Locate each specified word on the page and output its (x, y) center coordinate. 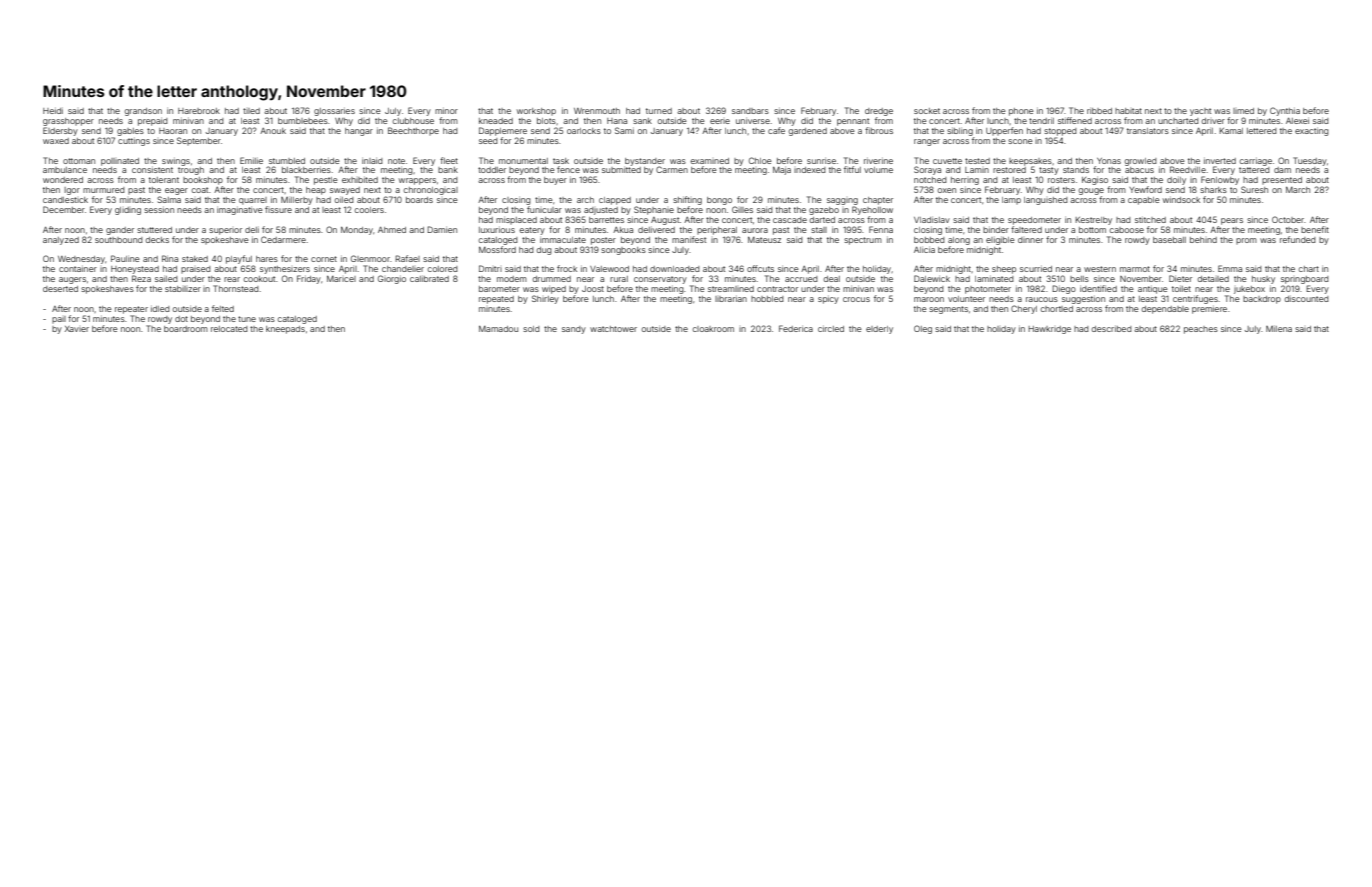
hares (267, 259)
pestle (326, 181)
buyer (555, 181)
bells (1079, 279)
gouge (1091, 191)
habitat (1128, 111)
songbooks (623, 251)
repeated (496, 300)
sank (642, 121)
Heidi (53, 111)
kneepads (285, 330)
